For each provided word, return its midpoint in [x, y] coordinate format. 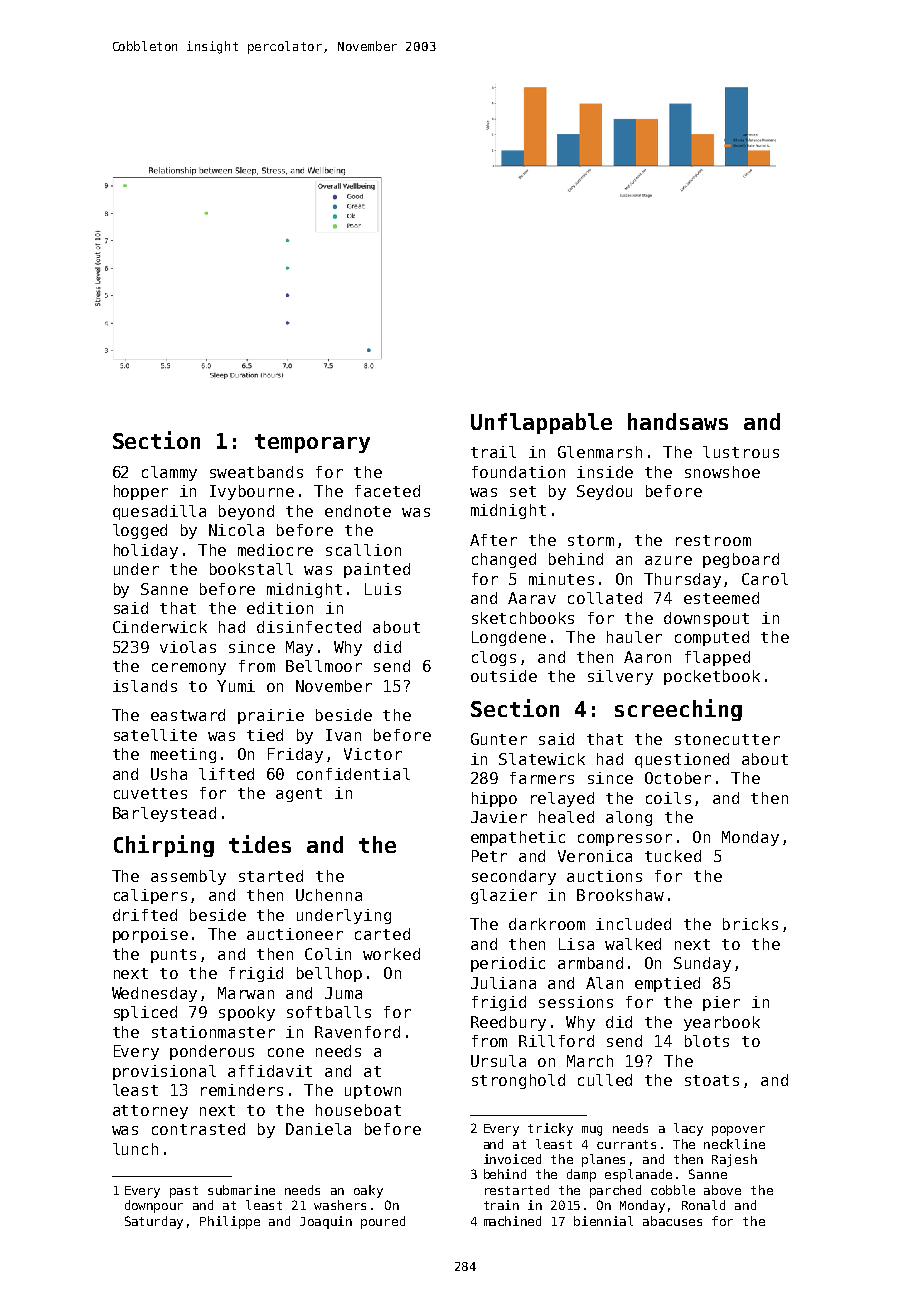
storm [591, 540]
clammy [169, 473]
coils [668, 798]
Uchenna [329, 895]
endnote [358, 511]
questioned [682, 760]
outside [504, 676]
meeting [183, 755]
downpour [154, 1206]
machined [512, 1221]
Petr [489, 856]
